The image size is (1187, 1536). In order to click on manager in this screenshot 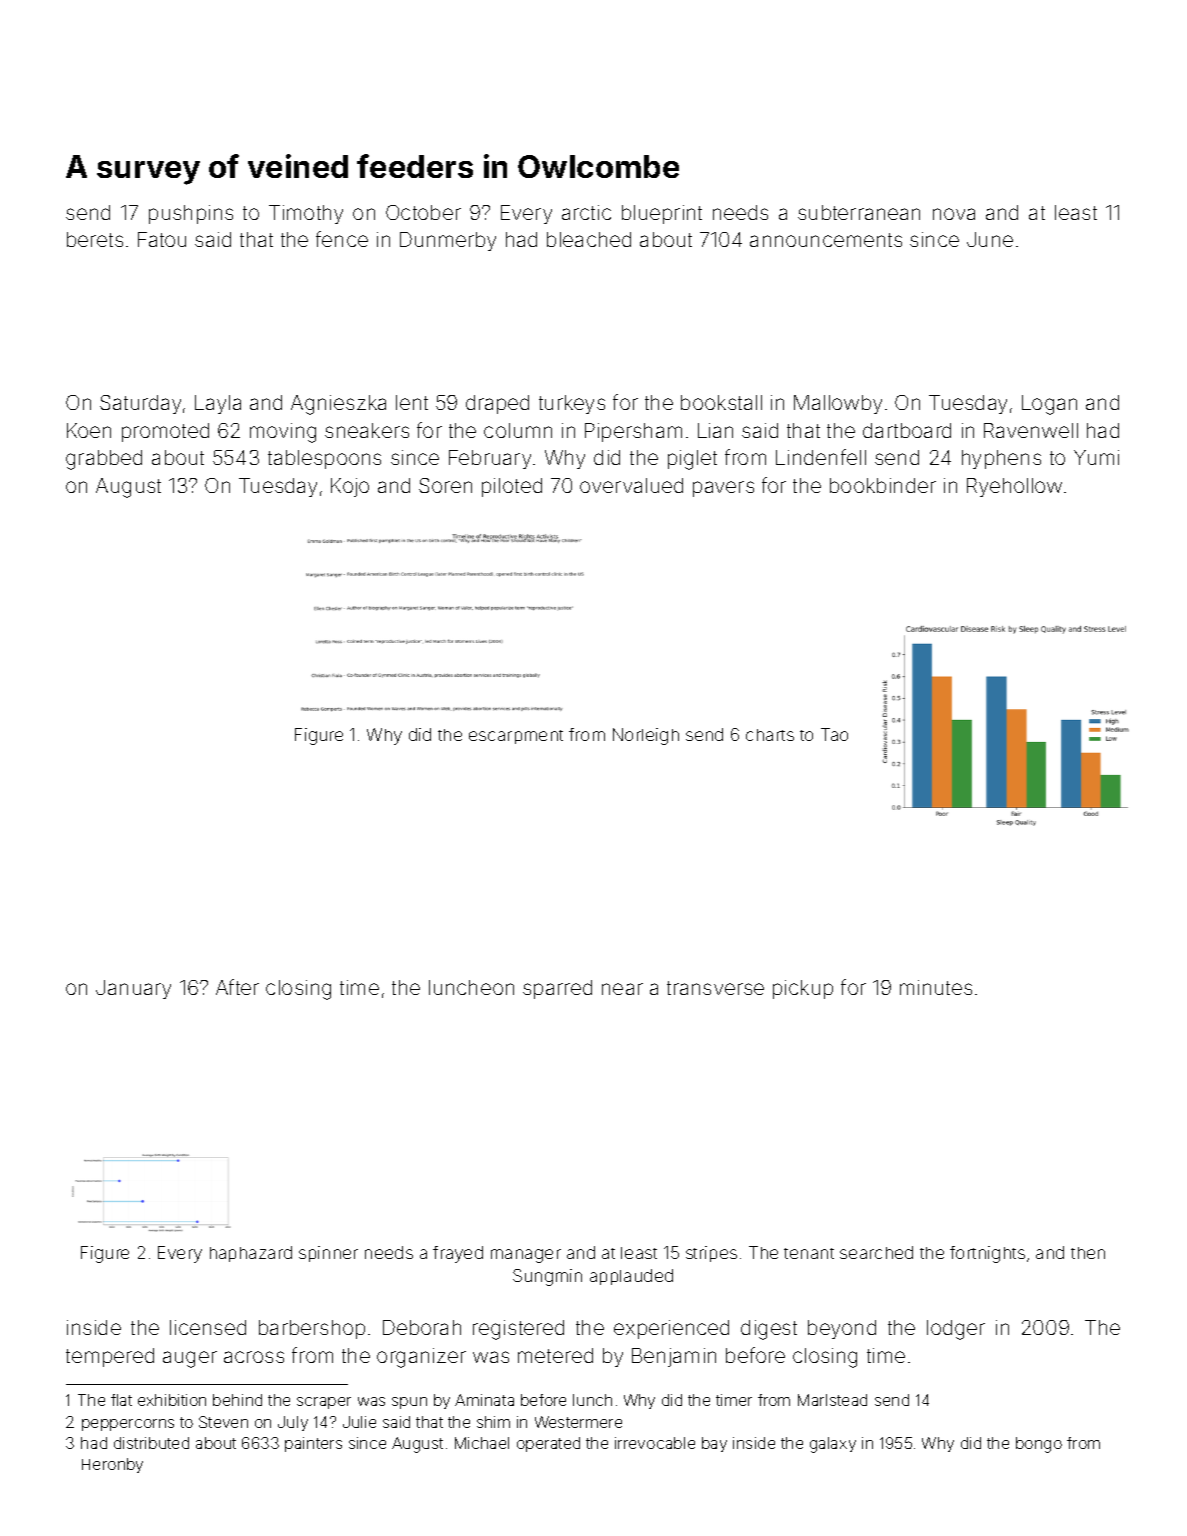, I will do `click(526, 1256)`.
